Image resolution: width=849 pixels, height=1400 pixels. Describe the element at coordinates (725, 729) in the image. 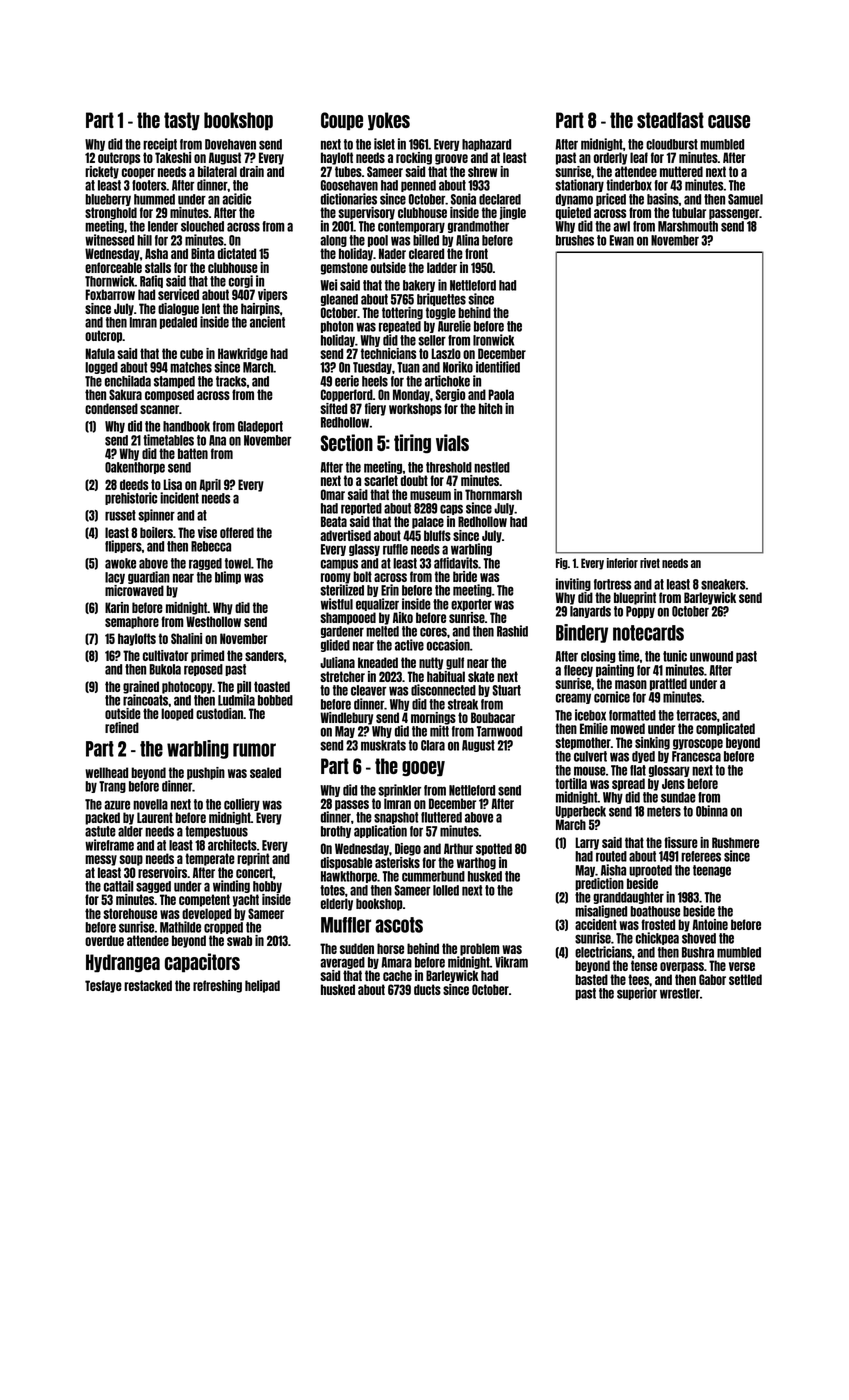

I see `complicated` at that location.
